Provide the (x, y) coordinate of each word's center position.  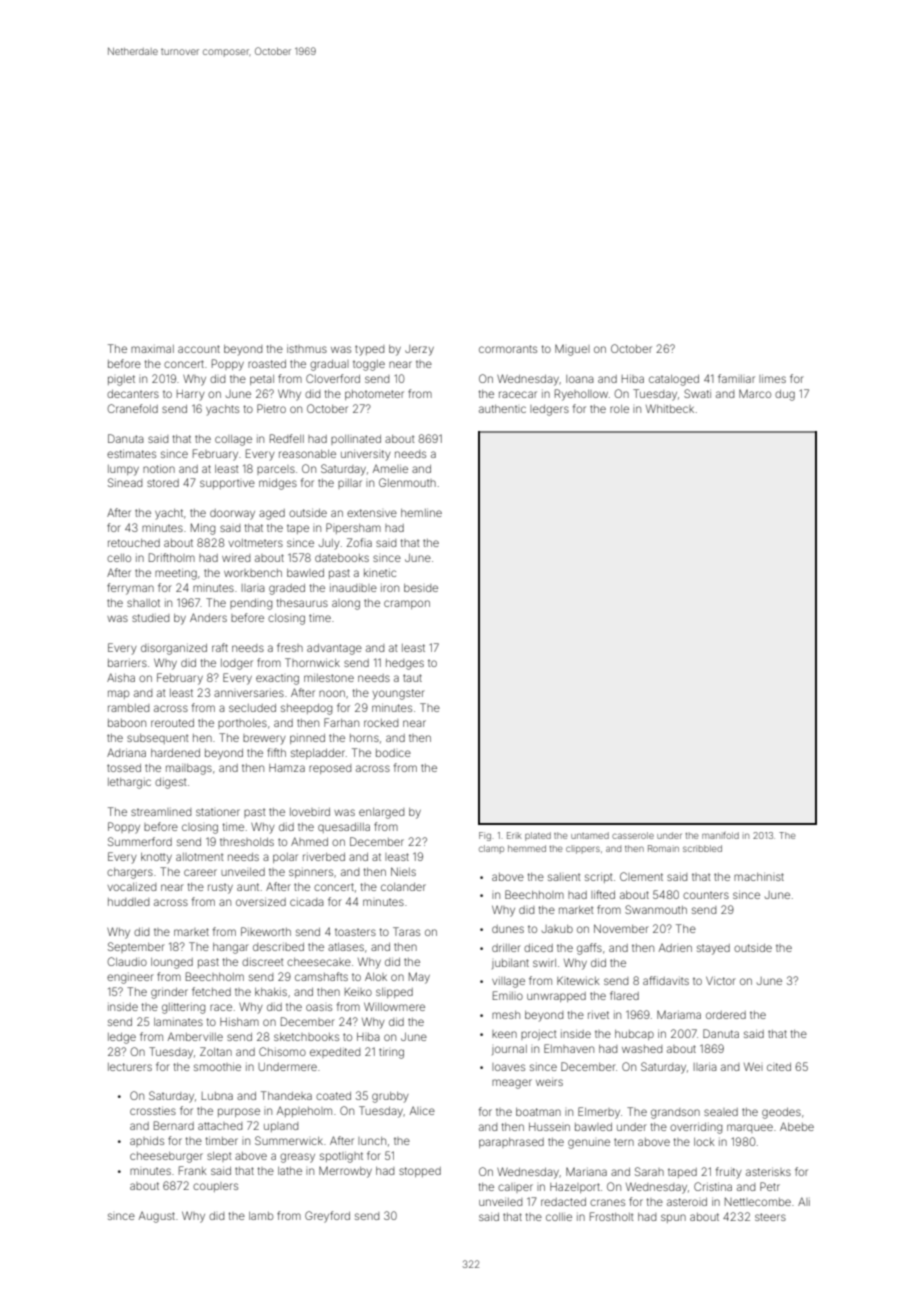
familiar (736, 378)
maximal (152, 349)
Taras (406, 931)
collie (559, 1217)
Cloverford (333, 378)
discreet (263, 962)
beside (421, 588)
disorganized (174, 649)
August (157, 1217)
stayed (713, 949)
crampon (407, 604)
